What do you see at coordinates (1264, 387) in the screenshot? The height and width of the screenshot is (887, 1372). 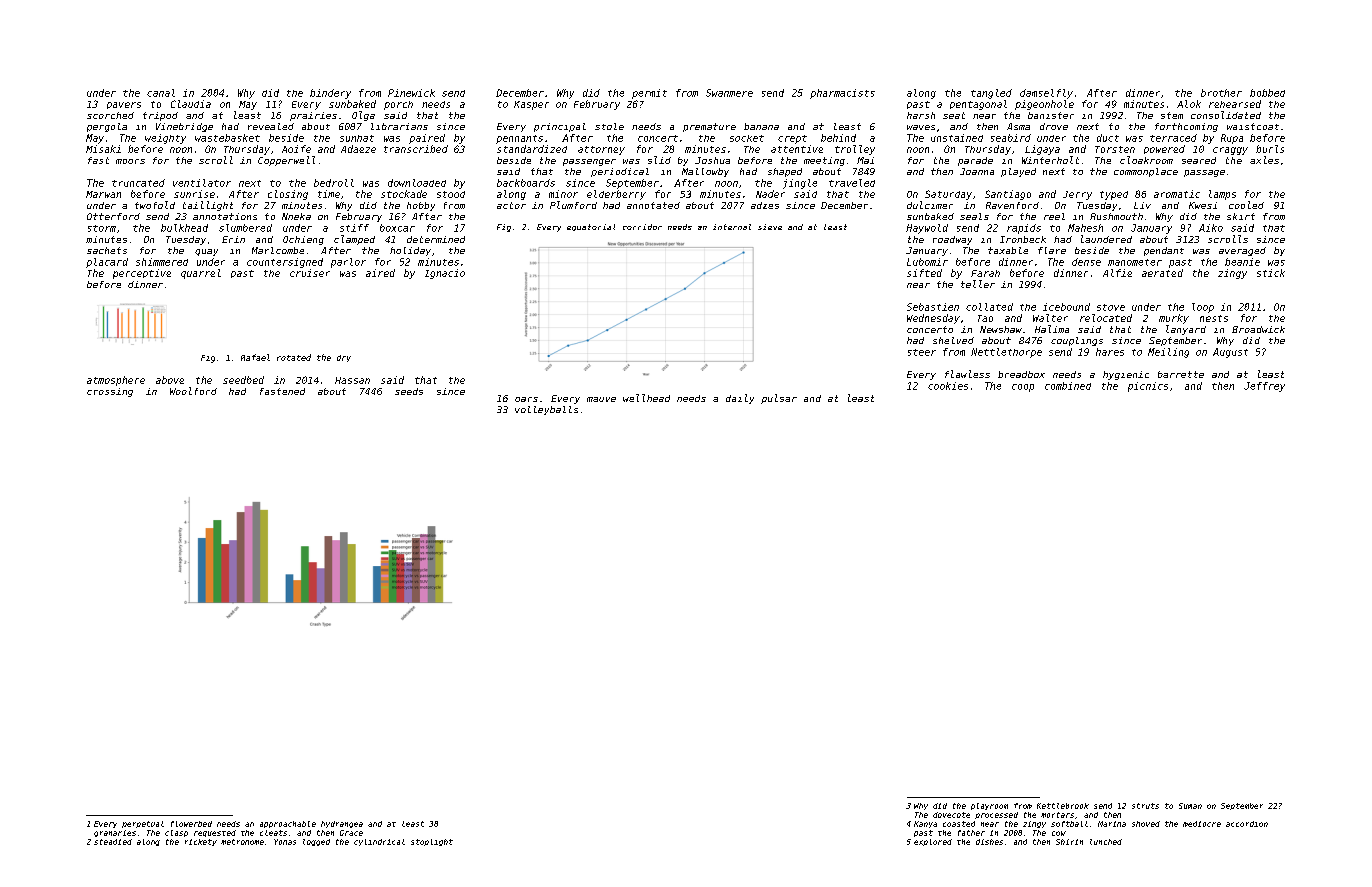 I see `Jeffrey` at bounding box center [1264, 387].
